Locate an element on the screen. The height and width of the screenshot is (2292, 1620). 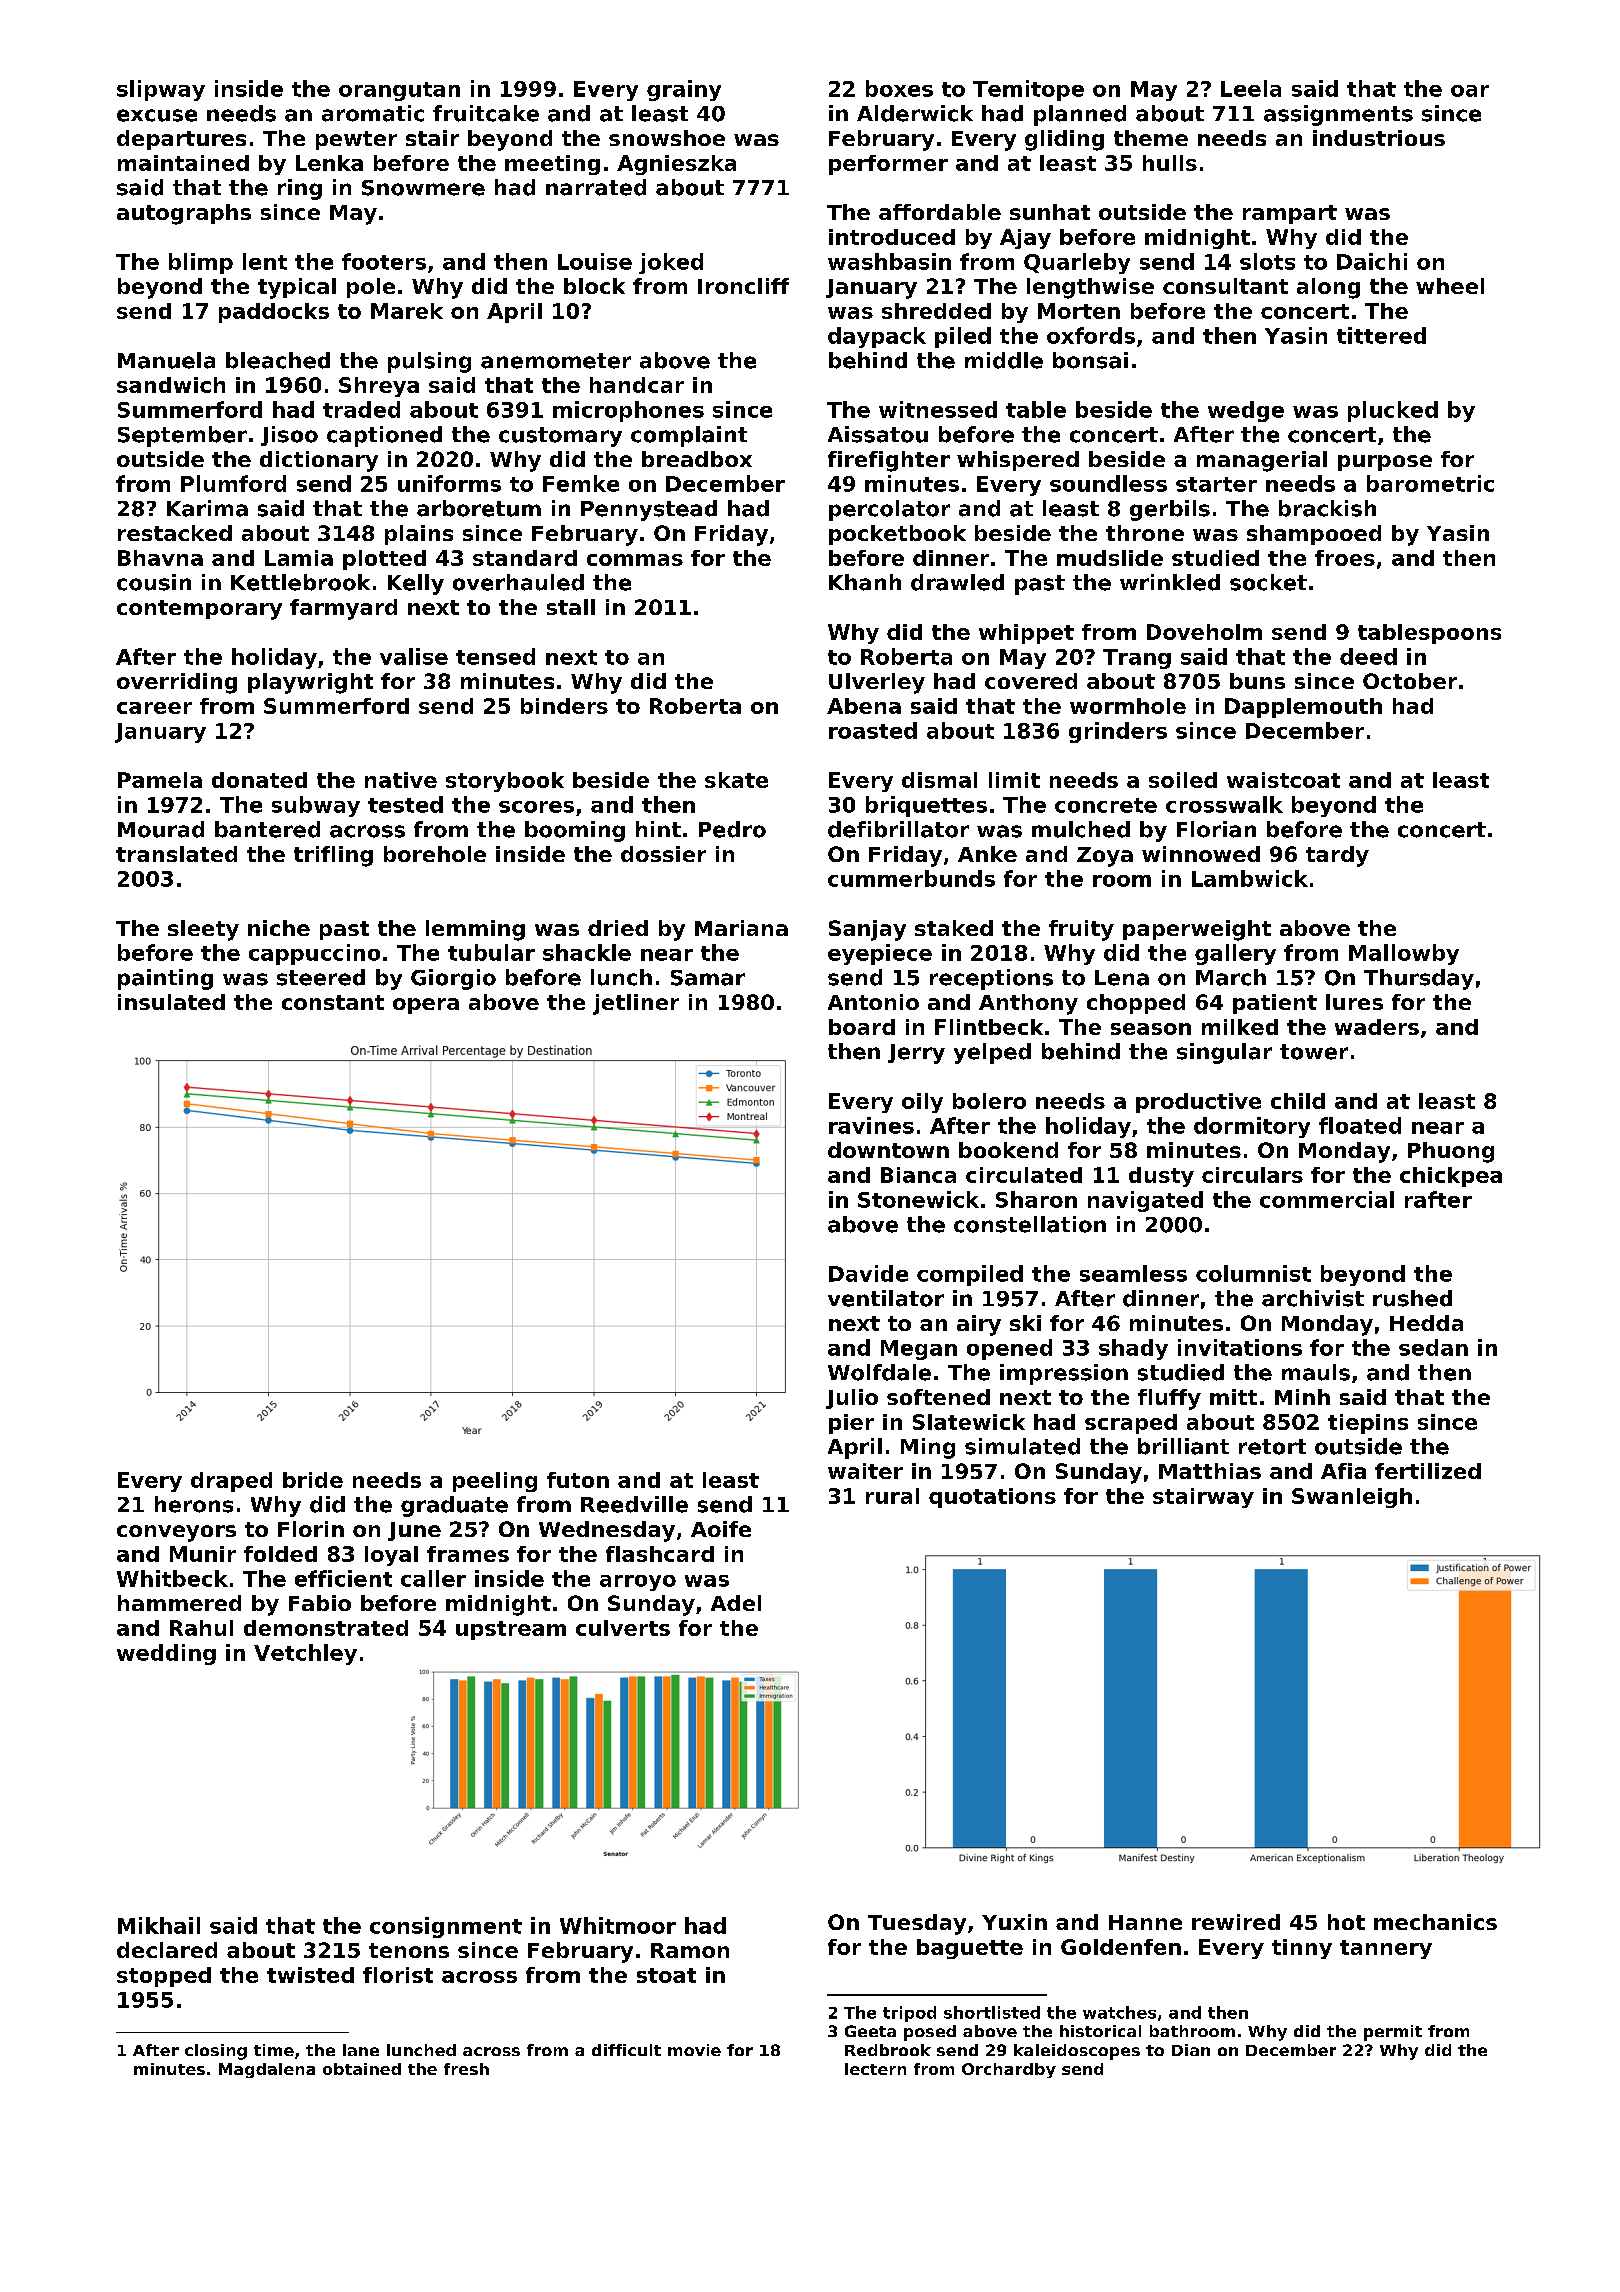
boxes is located at coordinates (899, 88).
